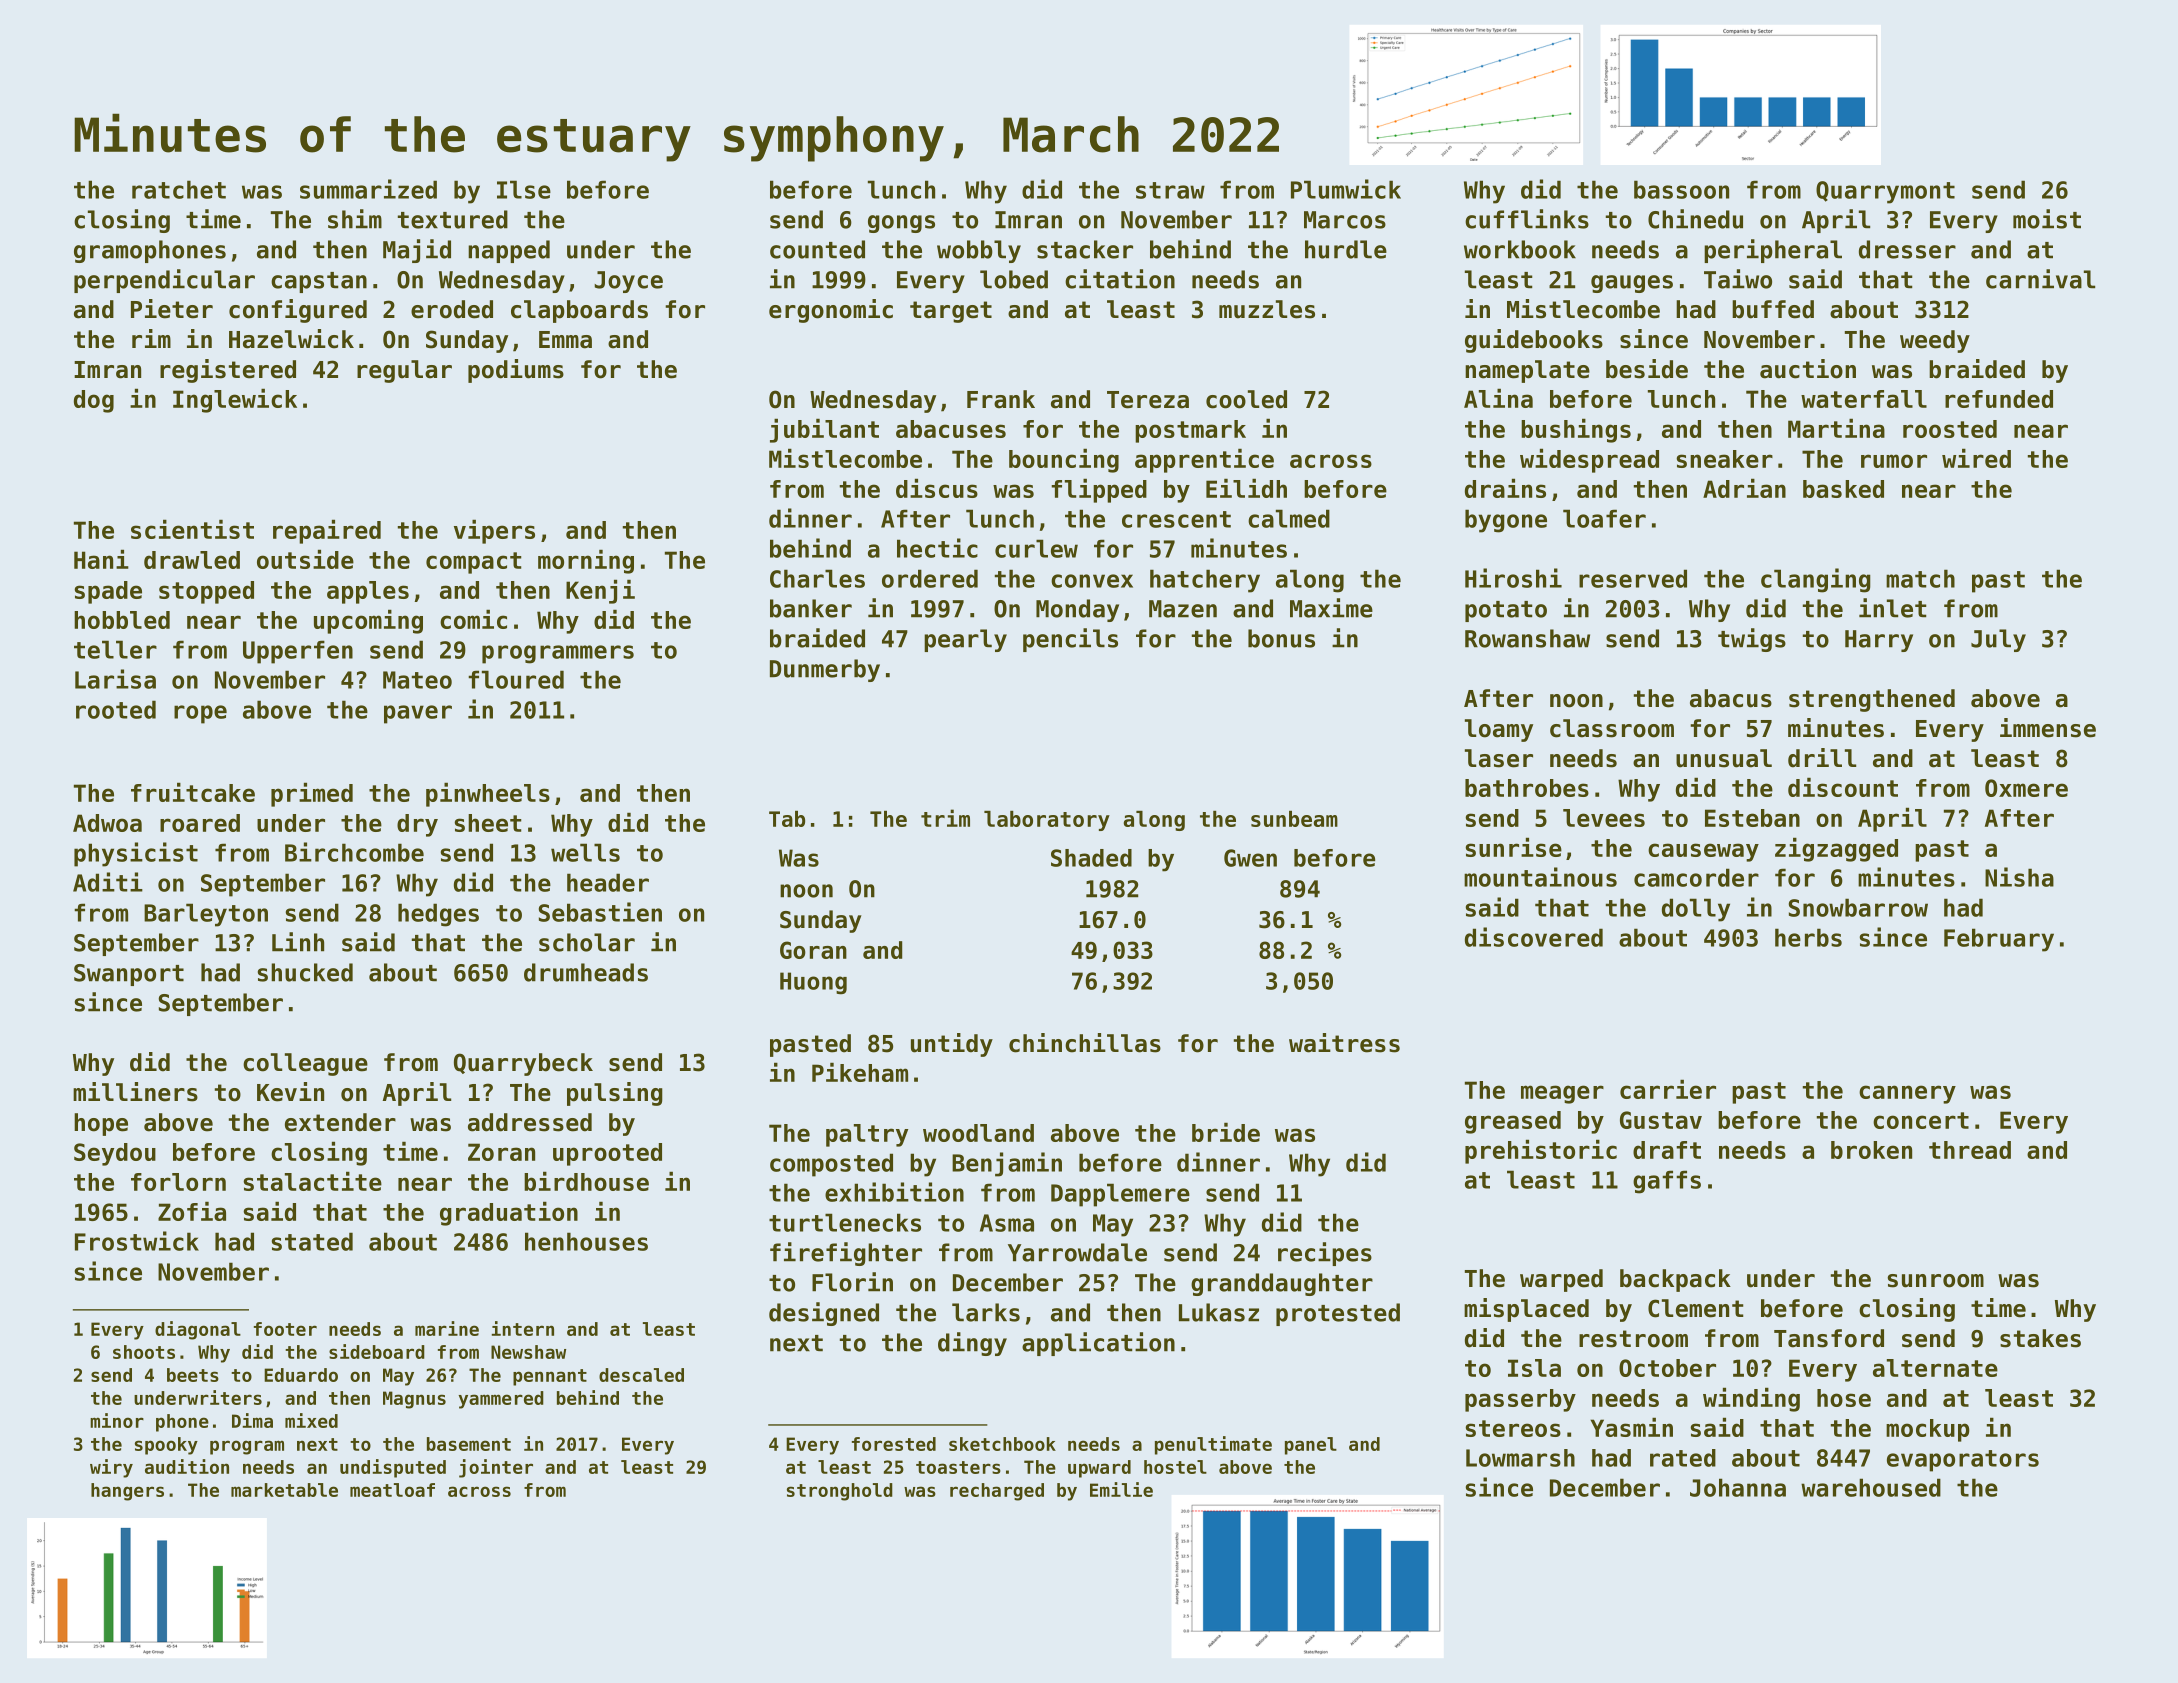 The width and height of the document is (2178, 1683). What do you see at coordinates (101, 1124) in the document?
I see `hope` at bounding box center [101, 1124].
